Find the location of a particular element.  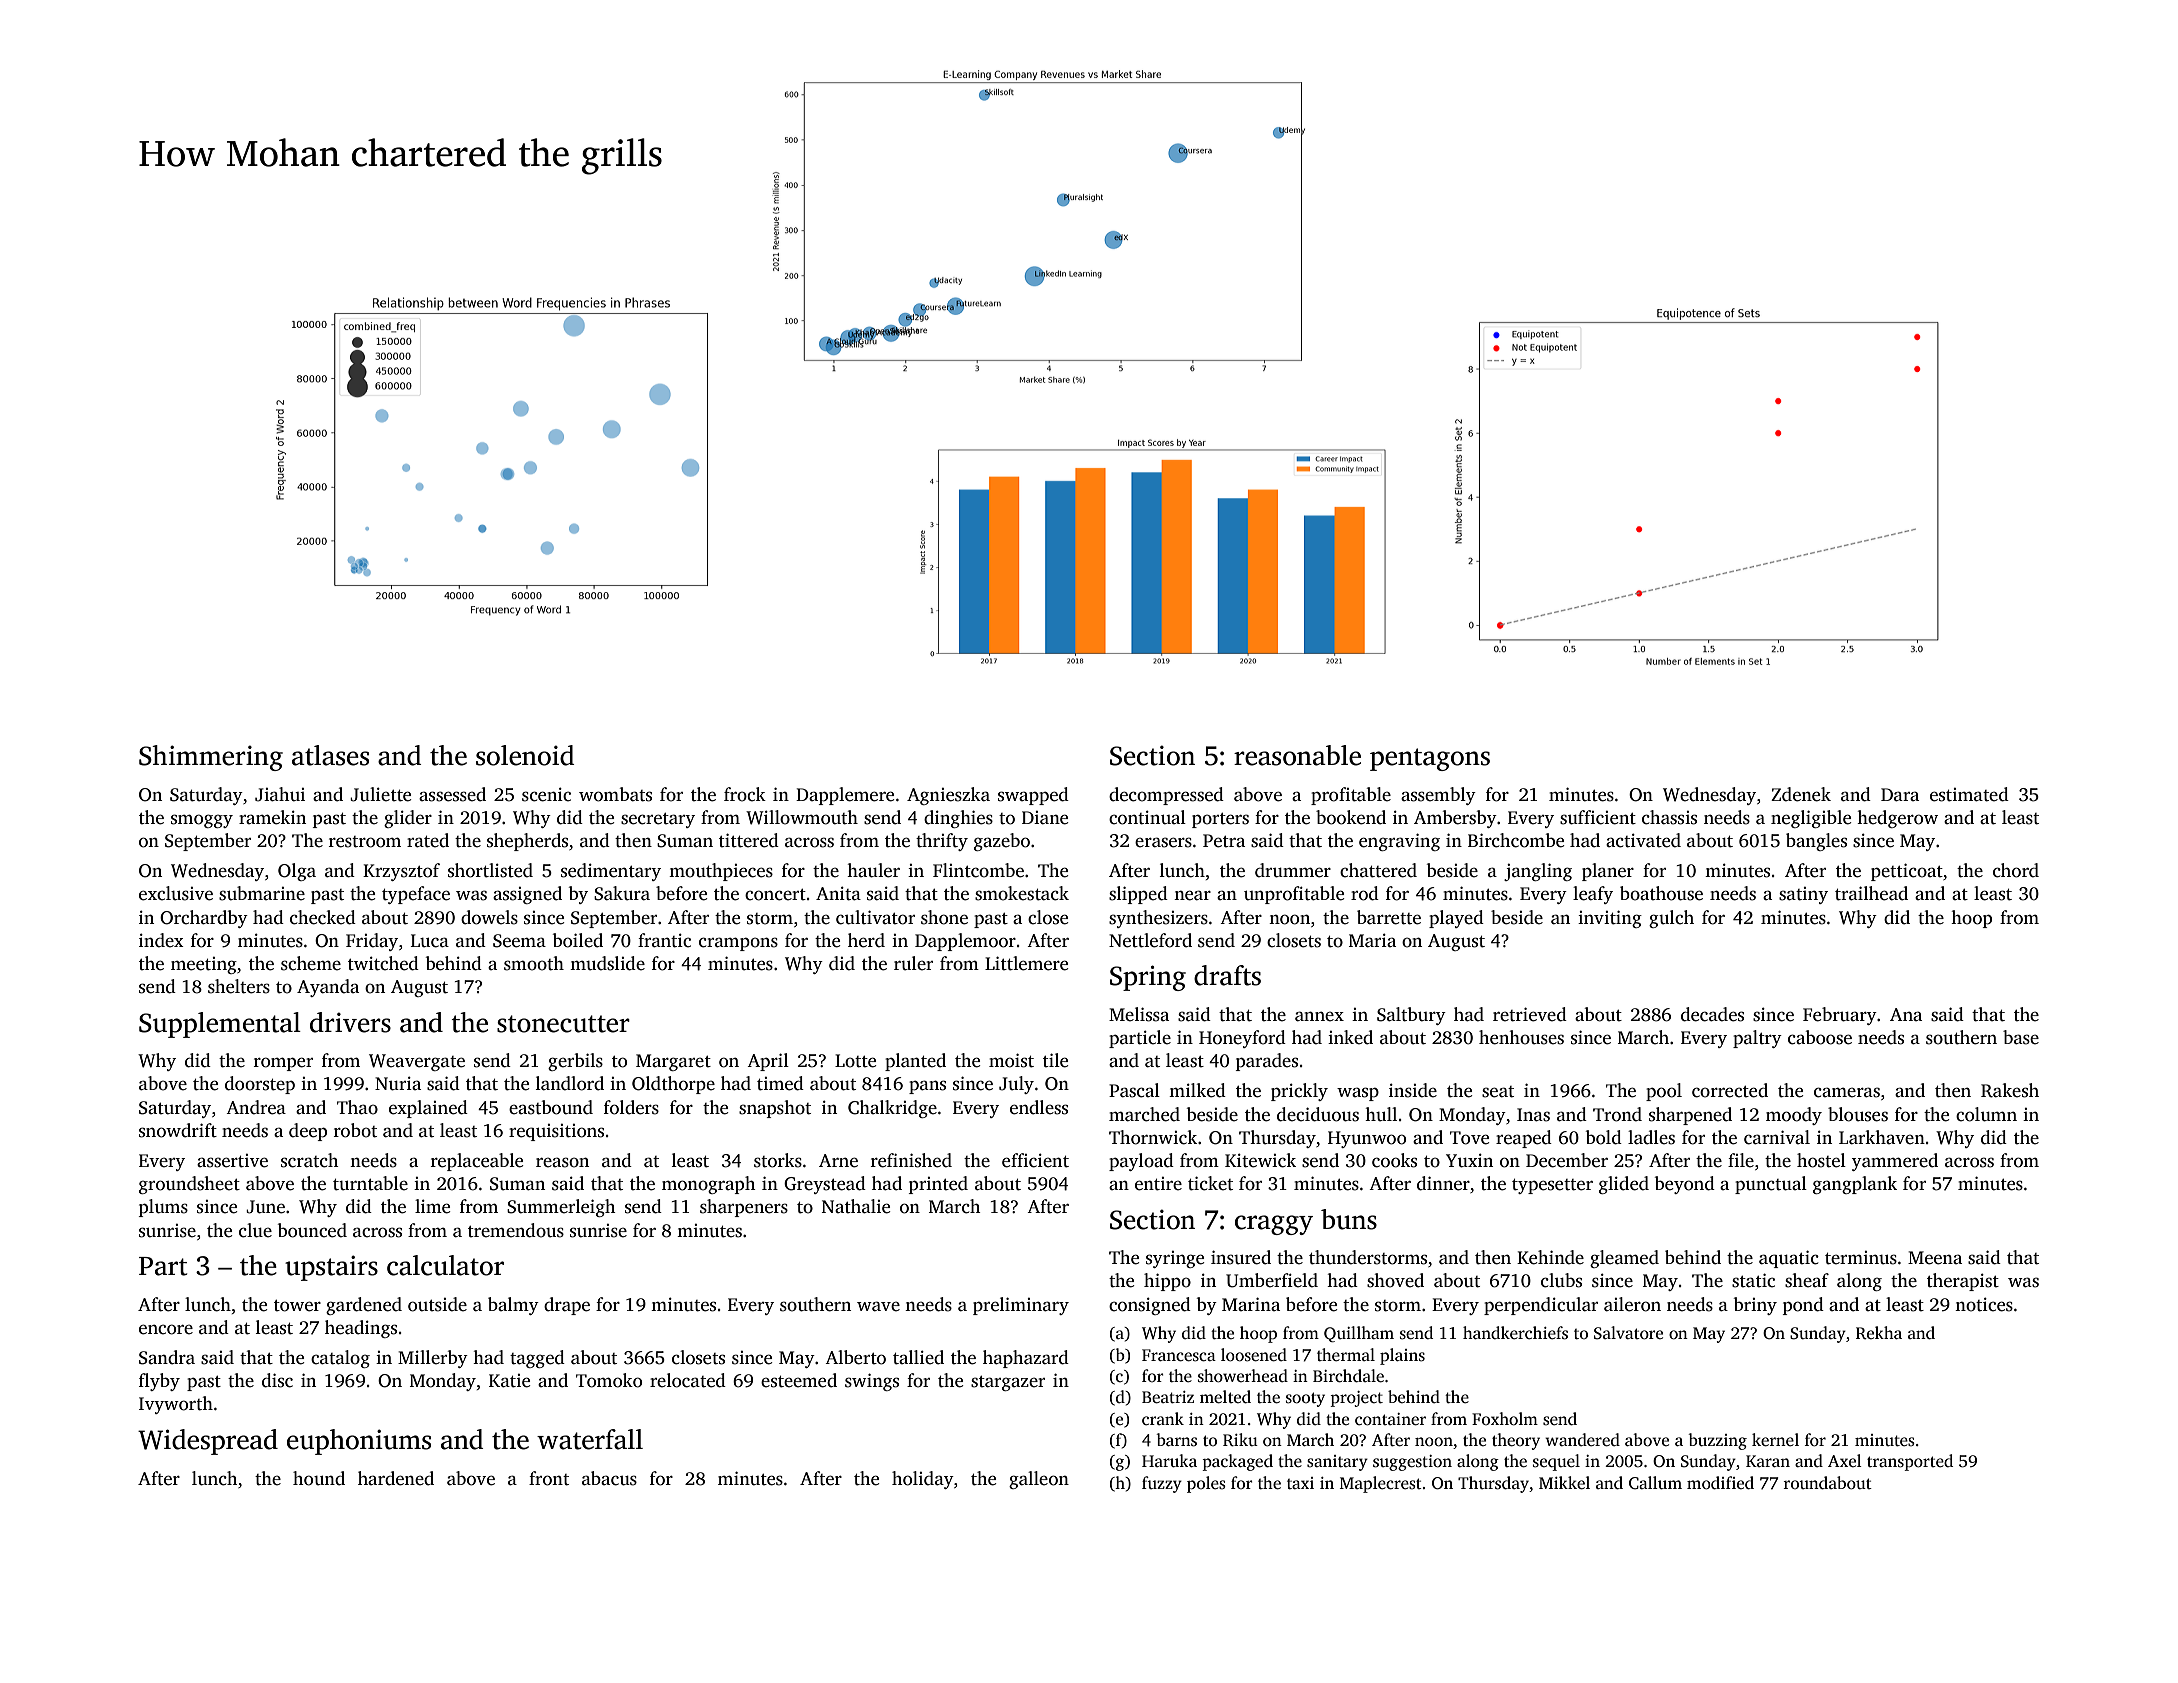

Lotte is located at coordinates (855, 1061).
